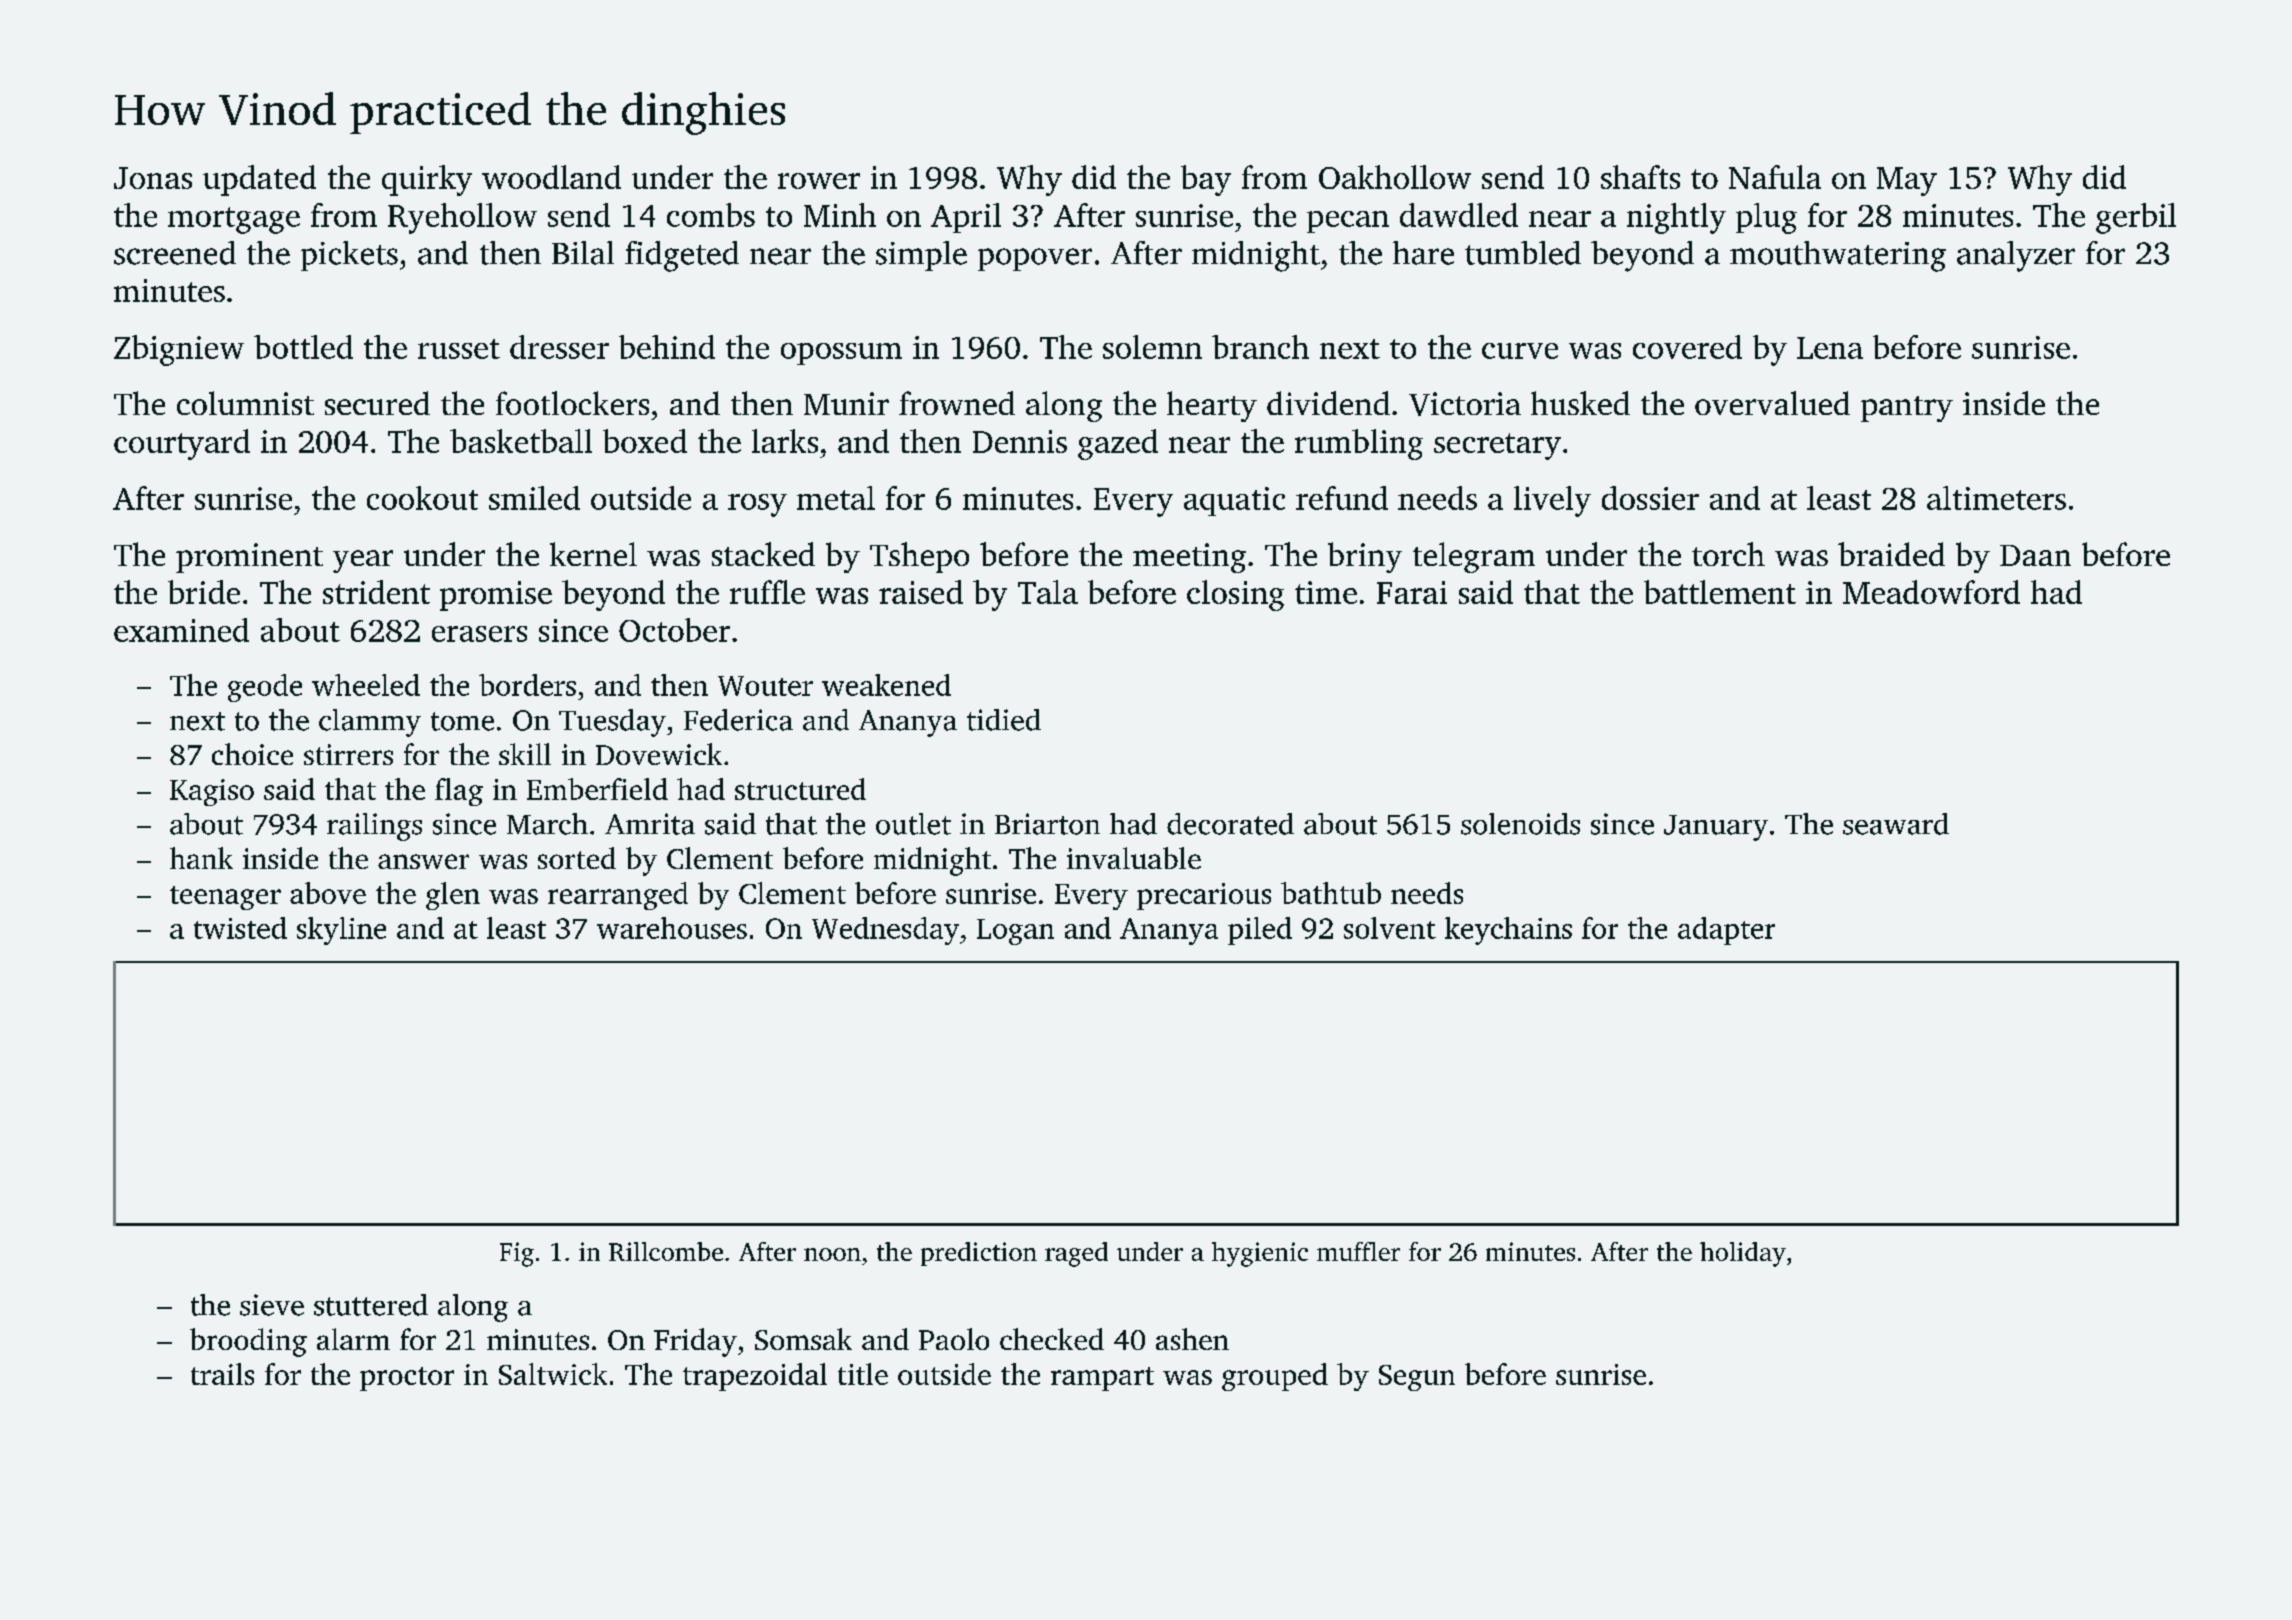 The image size is (2292, 1620). Describe the element at coordinates (1743, 1254) in the screenshot. I see `holiday` at that location.
